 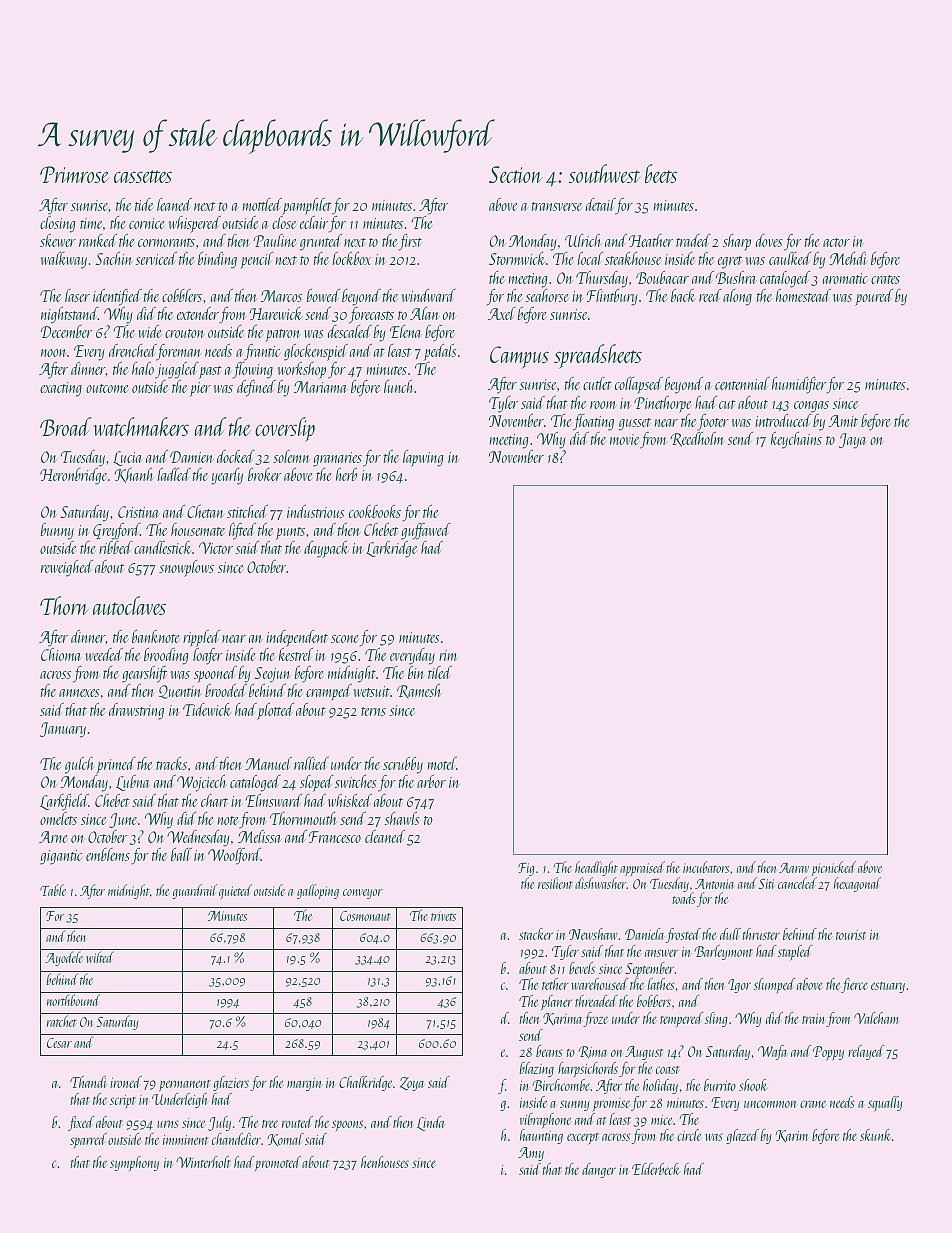 What do you see at coordinates (277, 1164) in the screenshot?
I see `promoted` at bounding box center [277, 1164].
